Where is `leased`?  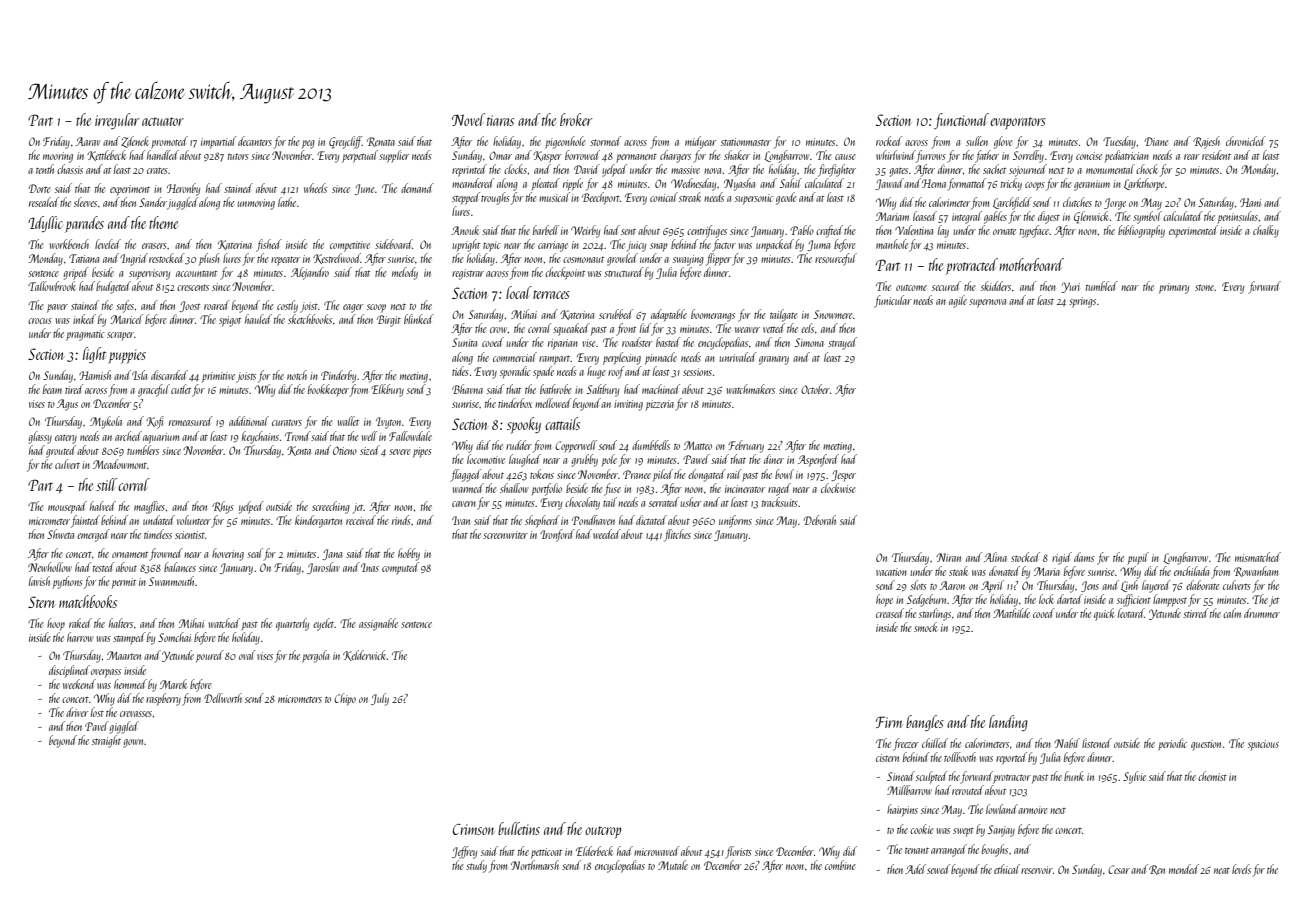 leased is located at coordinates (925, 216).
